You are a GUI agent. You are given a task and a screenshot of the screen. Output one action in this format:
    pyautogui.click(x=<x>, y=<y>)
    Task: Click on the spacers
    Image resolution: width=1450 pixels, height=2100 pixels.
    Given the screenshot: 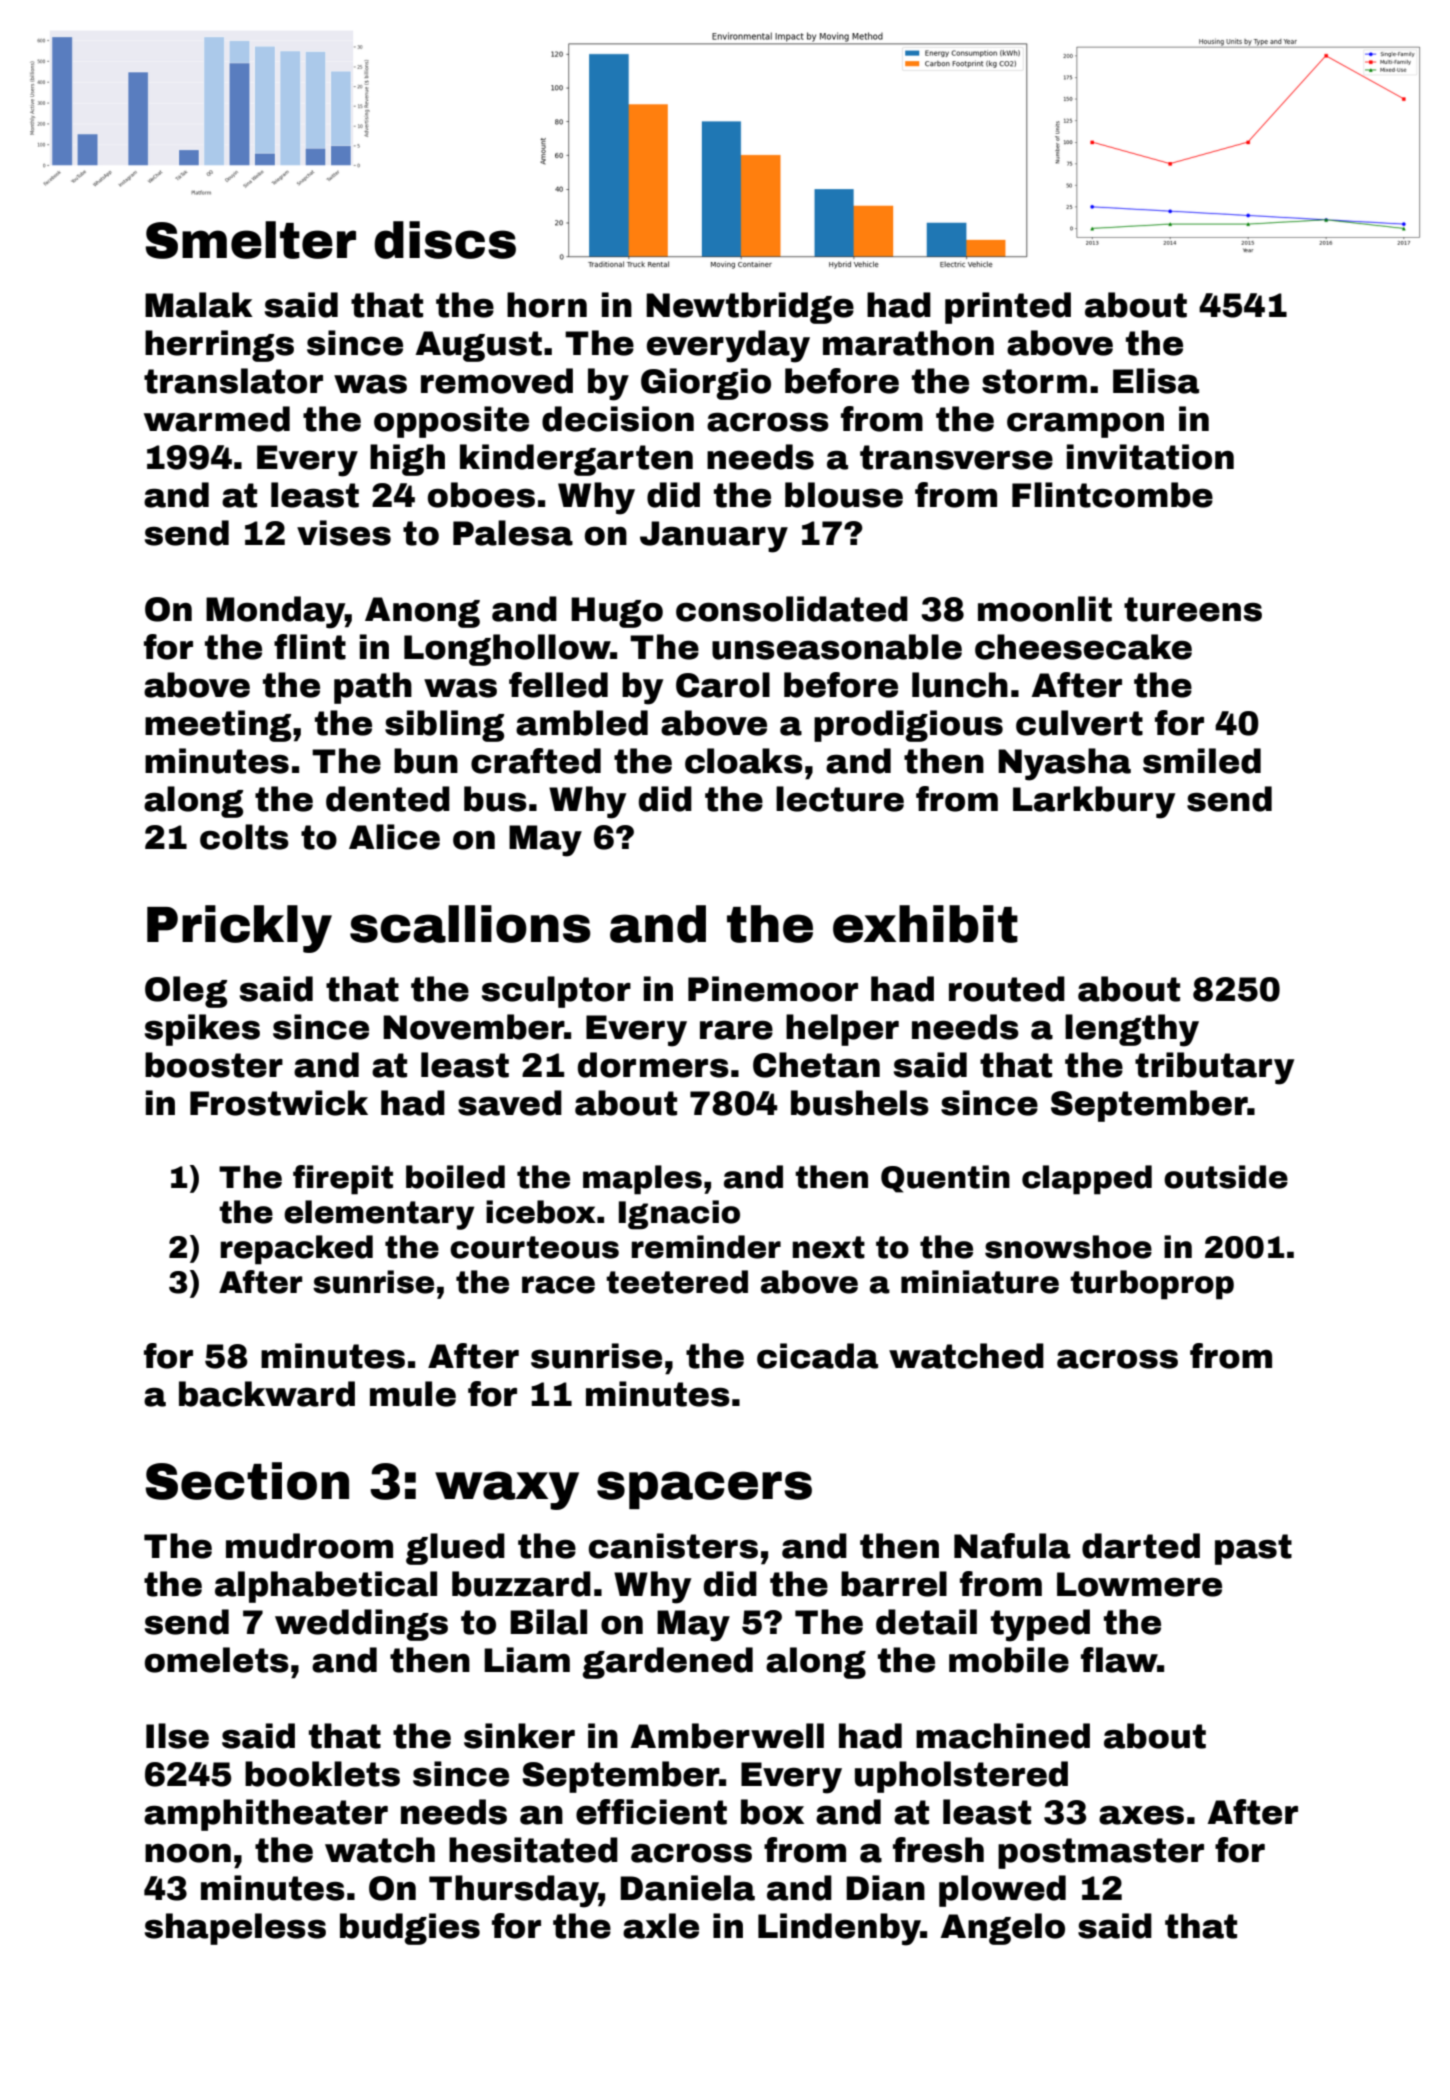 What is the action you would take?
    pyautogui.click(x=704, y=1490)
